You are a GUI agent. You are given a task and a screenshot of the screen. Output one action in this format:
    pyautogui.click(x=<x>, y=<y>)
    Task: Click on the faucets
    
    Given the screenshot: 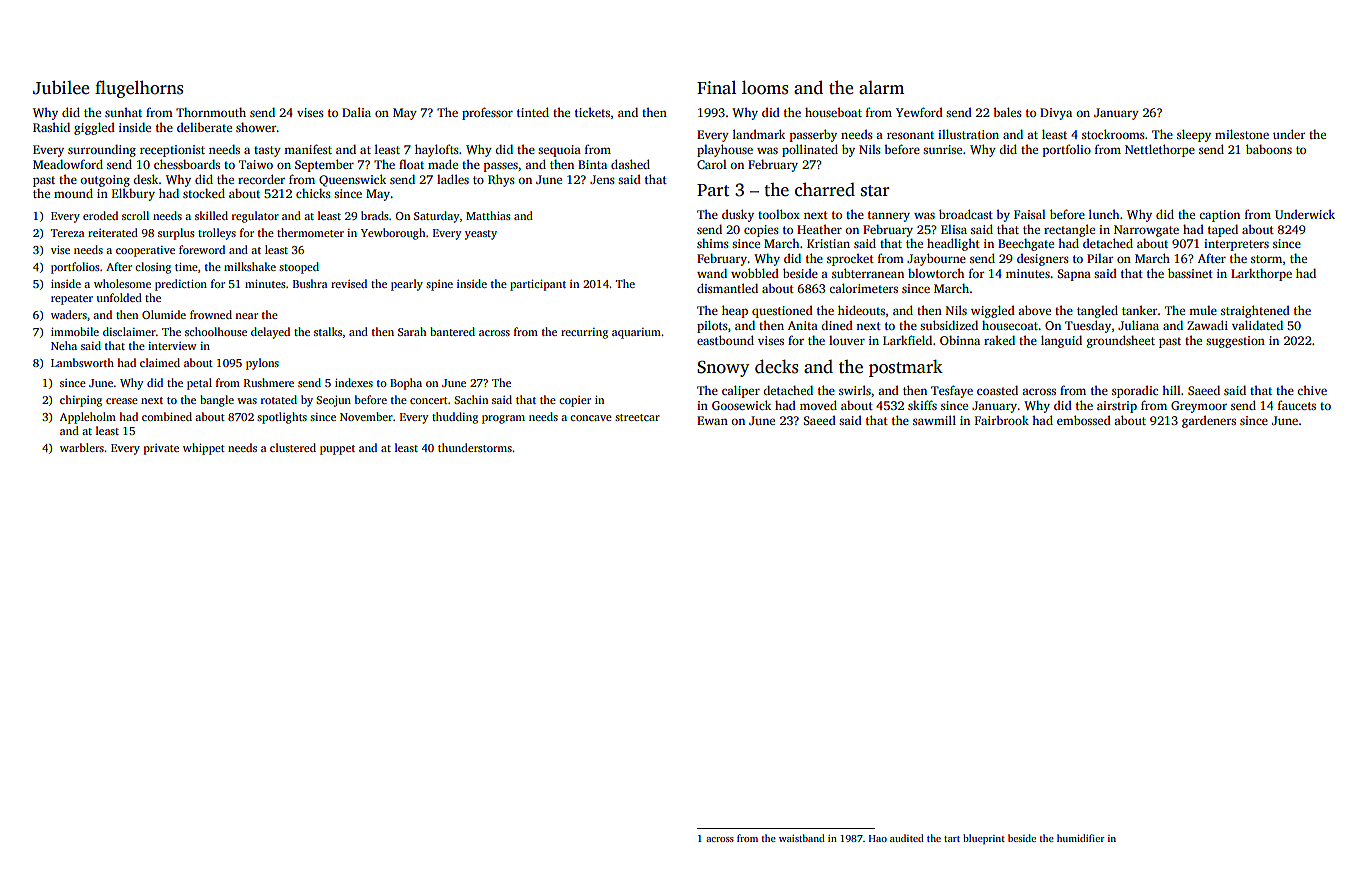 What is the action you would take?
    pyautogui.click(x=1297, y=405)
